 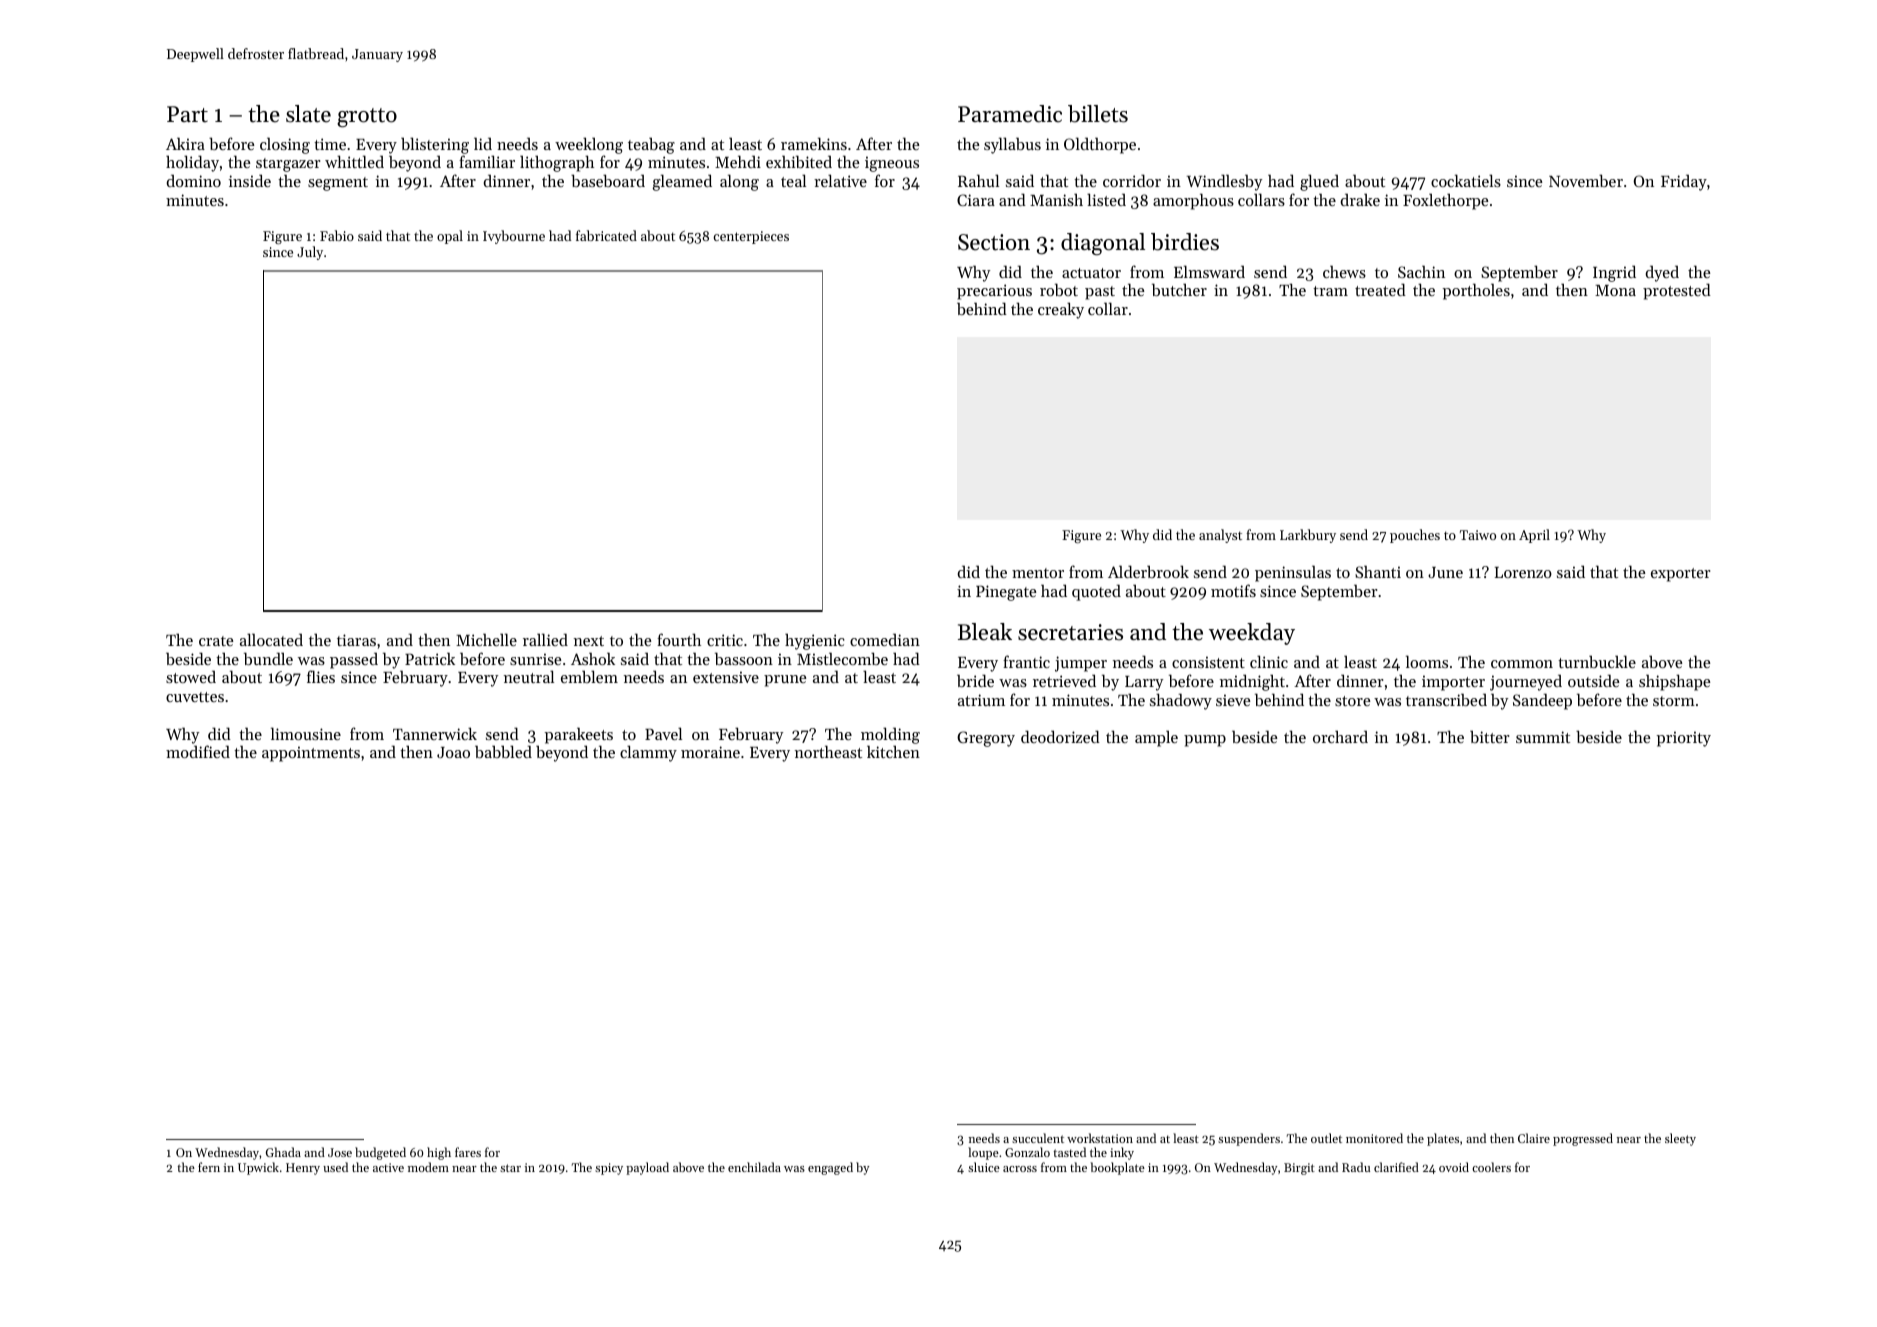 What do you see at coordinates (450, 237) in the image?
I see `opal` at bounding box center [450, 237].
